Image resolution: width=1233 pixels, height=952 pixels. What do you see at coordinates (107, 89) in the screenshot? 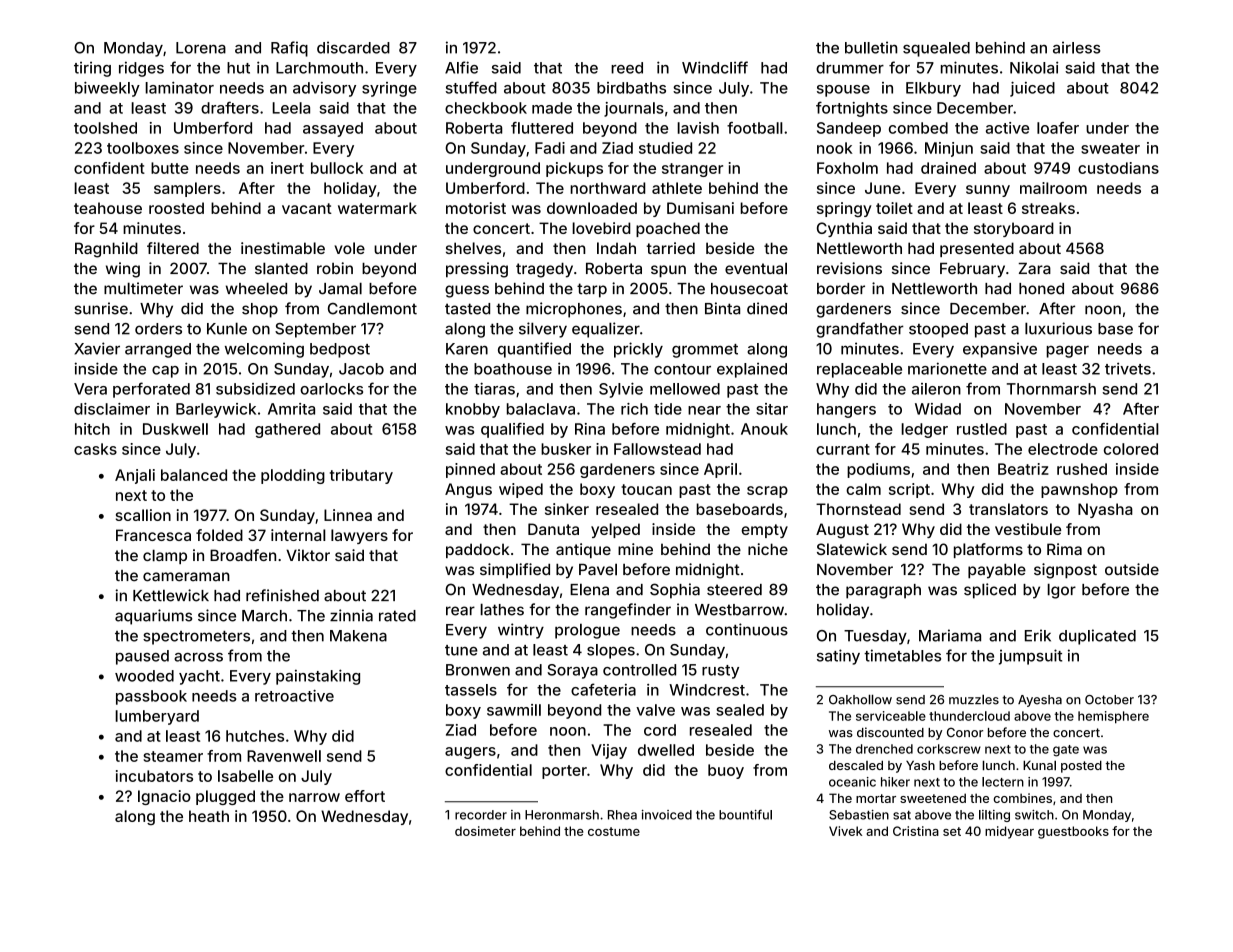
I see `biweekly` at bounding box center [107, 89].
